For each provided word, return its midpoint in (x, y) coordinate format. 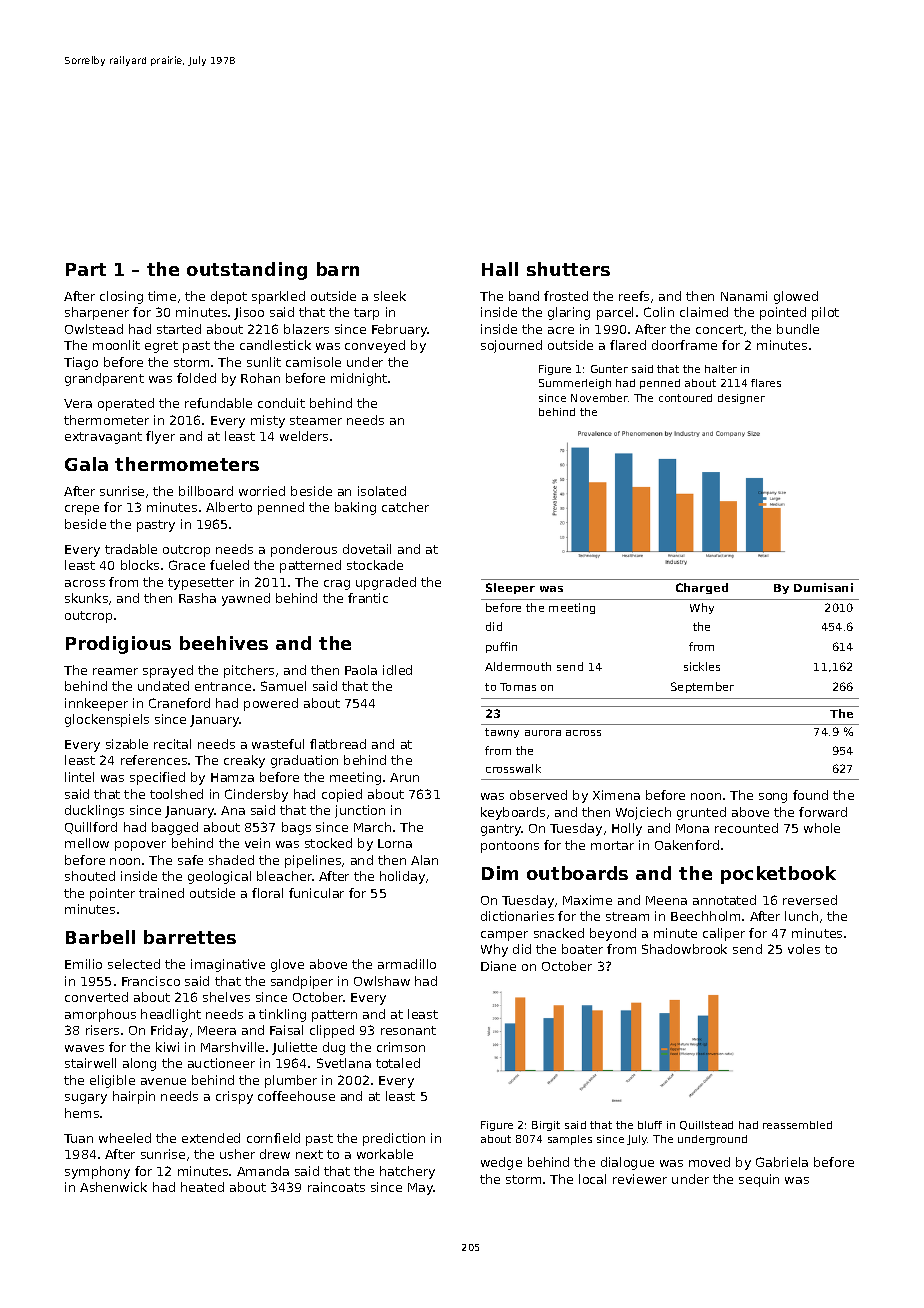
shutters (568, 269)
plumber (291, 1081)
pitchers (249, 671)
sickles (702, 666)
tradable (131, 549)
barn (338, 269)
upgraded (386, 583)
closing (121, 297)
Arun (404, 777)
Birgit (546, 1126)
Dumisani (823, 587)
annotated (724, 900)
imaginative (228, 965)
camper (504, 936)
